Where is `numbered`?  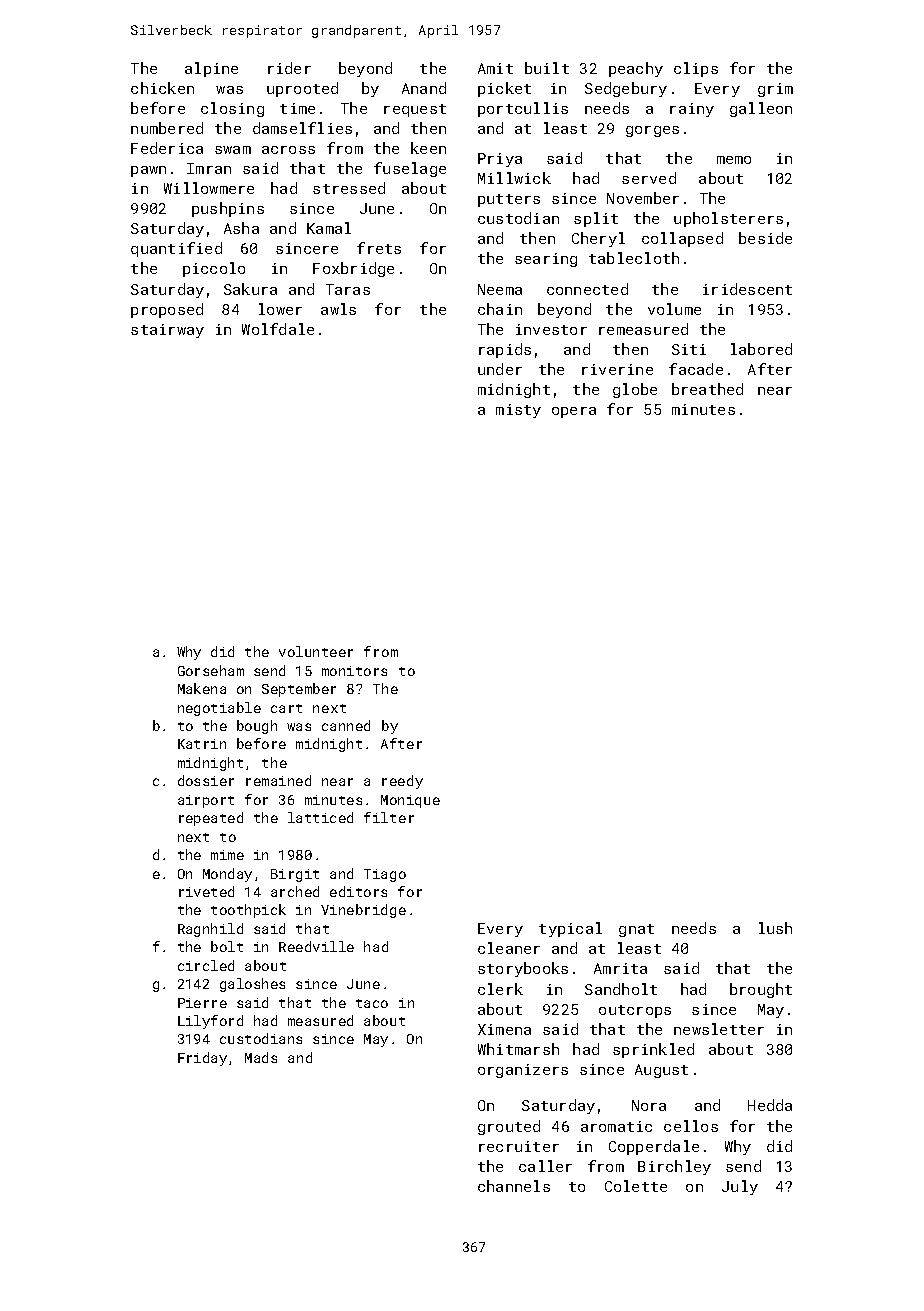
numbered is located at coordinates (167, 128).
